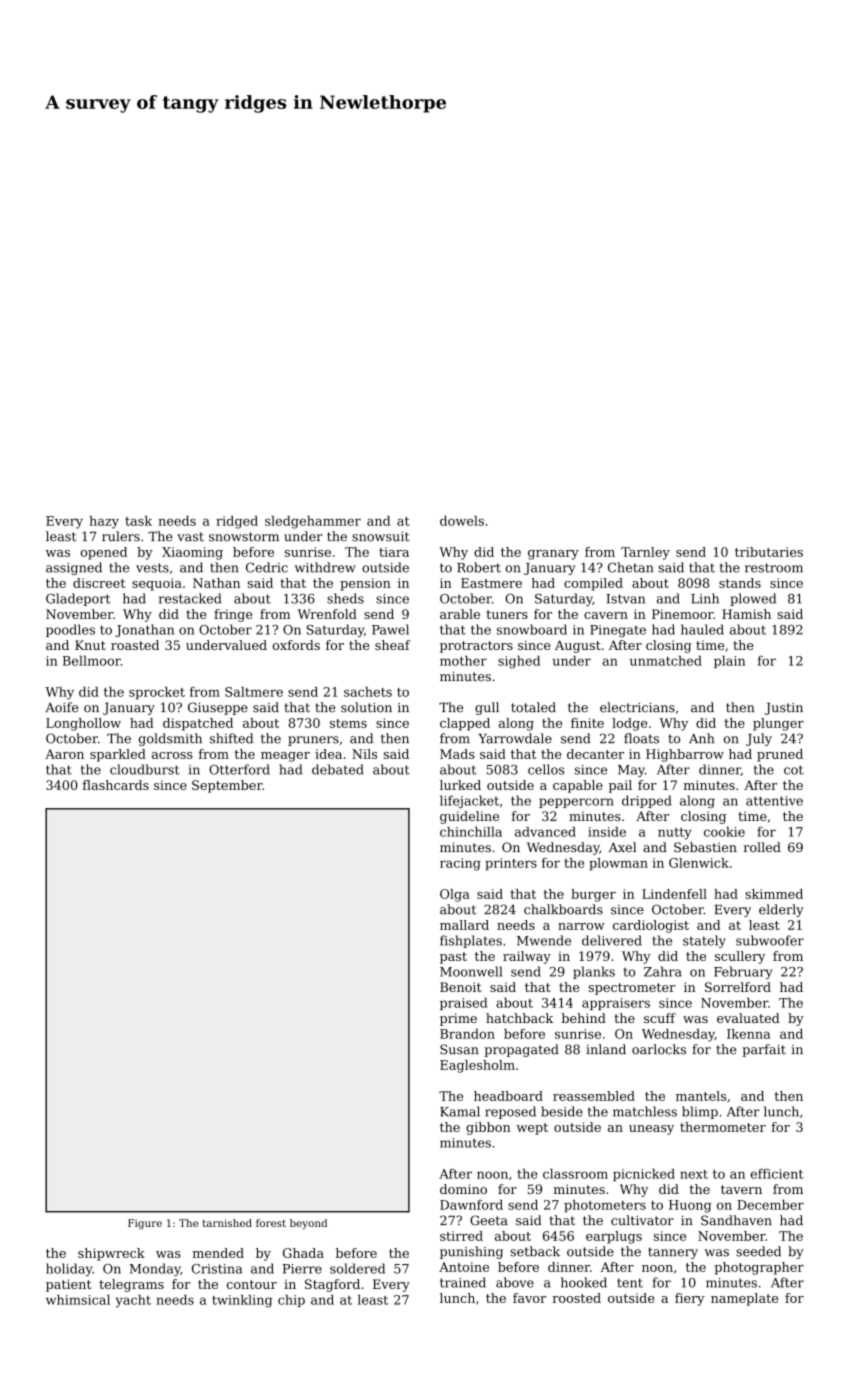 The image size is (849, 1400). What do you see at coordinates (145, 1224) in the screenshot?
I see `Figure` at bounding box center [145, 1224].
